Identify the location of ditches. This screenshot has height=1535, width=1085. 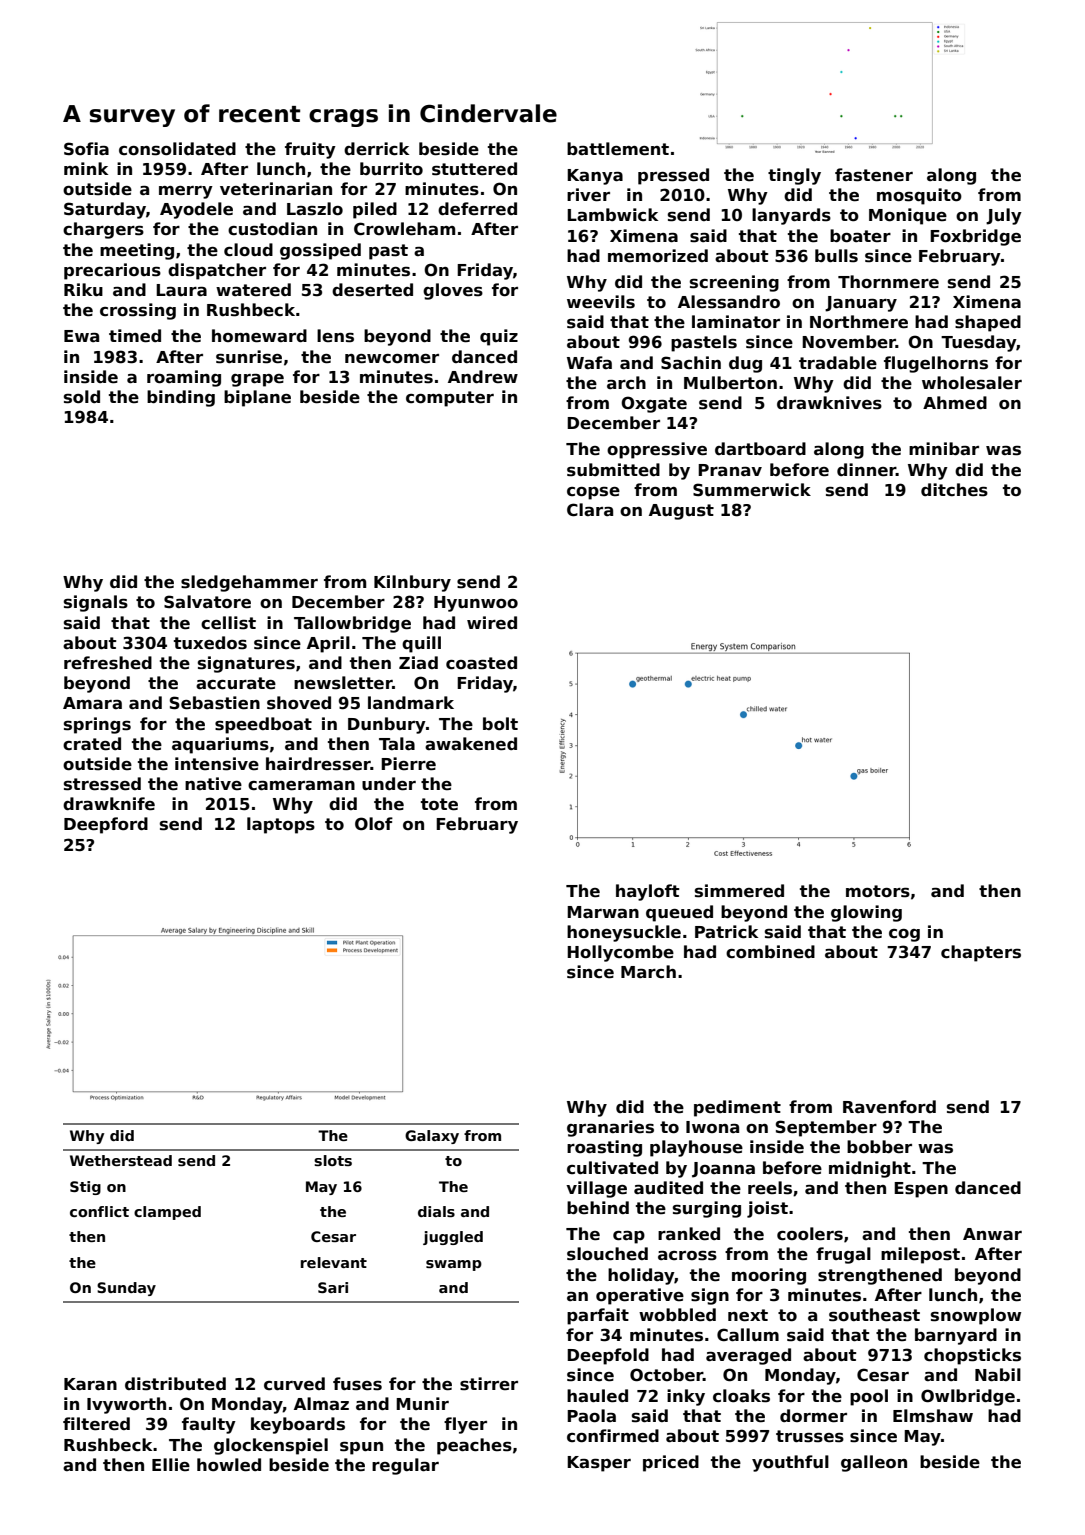
(954, 490).
